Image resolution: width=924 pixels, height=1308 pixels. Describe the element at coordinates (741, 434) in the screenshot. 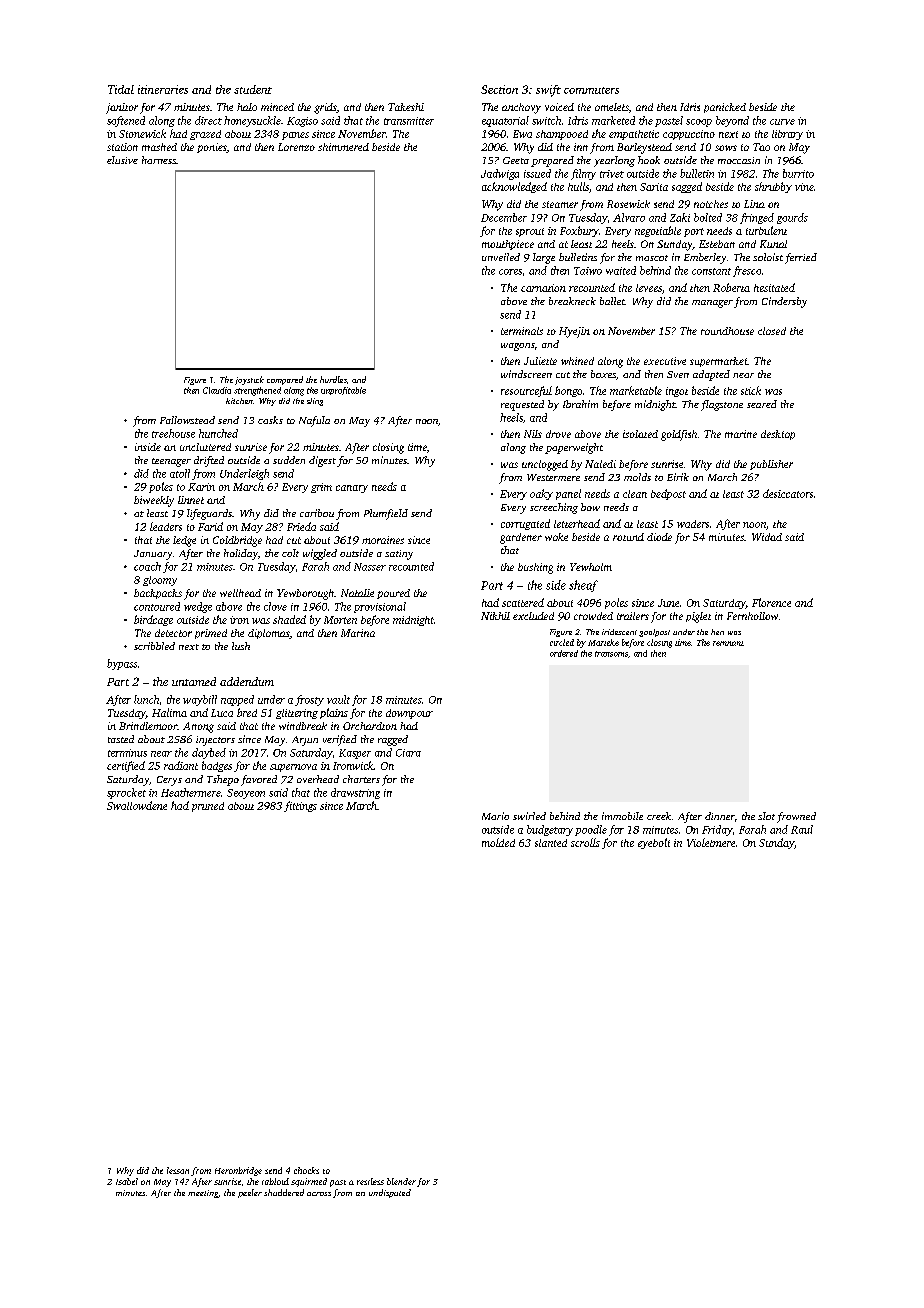

I see `marine` at that location.
